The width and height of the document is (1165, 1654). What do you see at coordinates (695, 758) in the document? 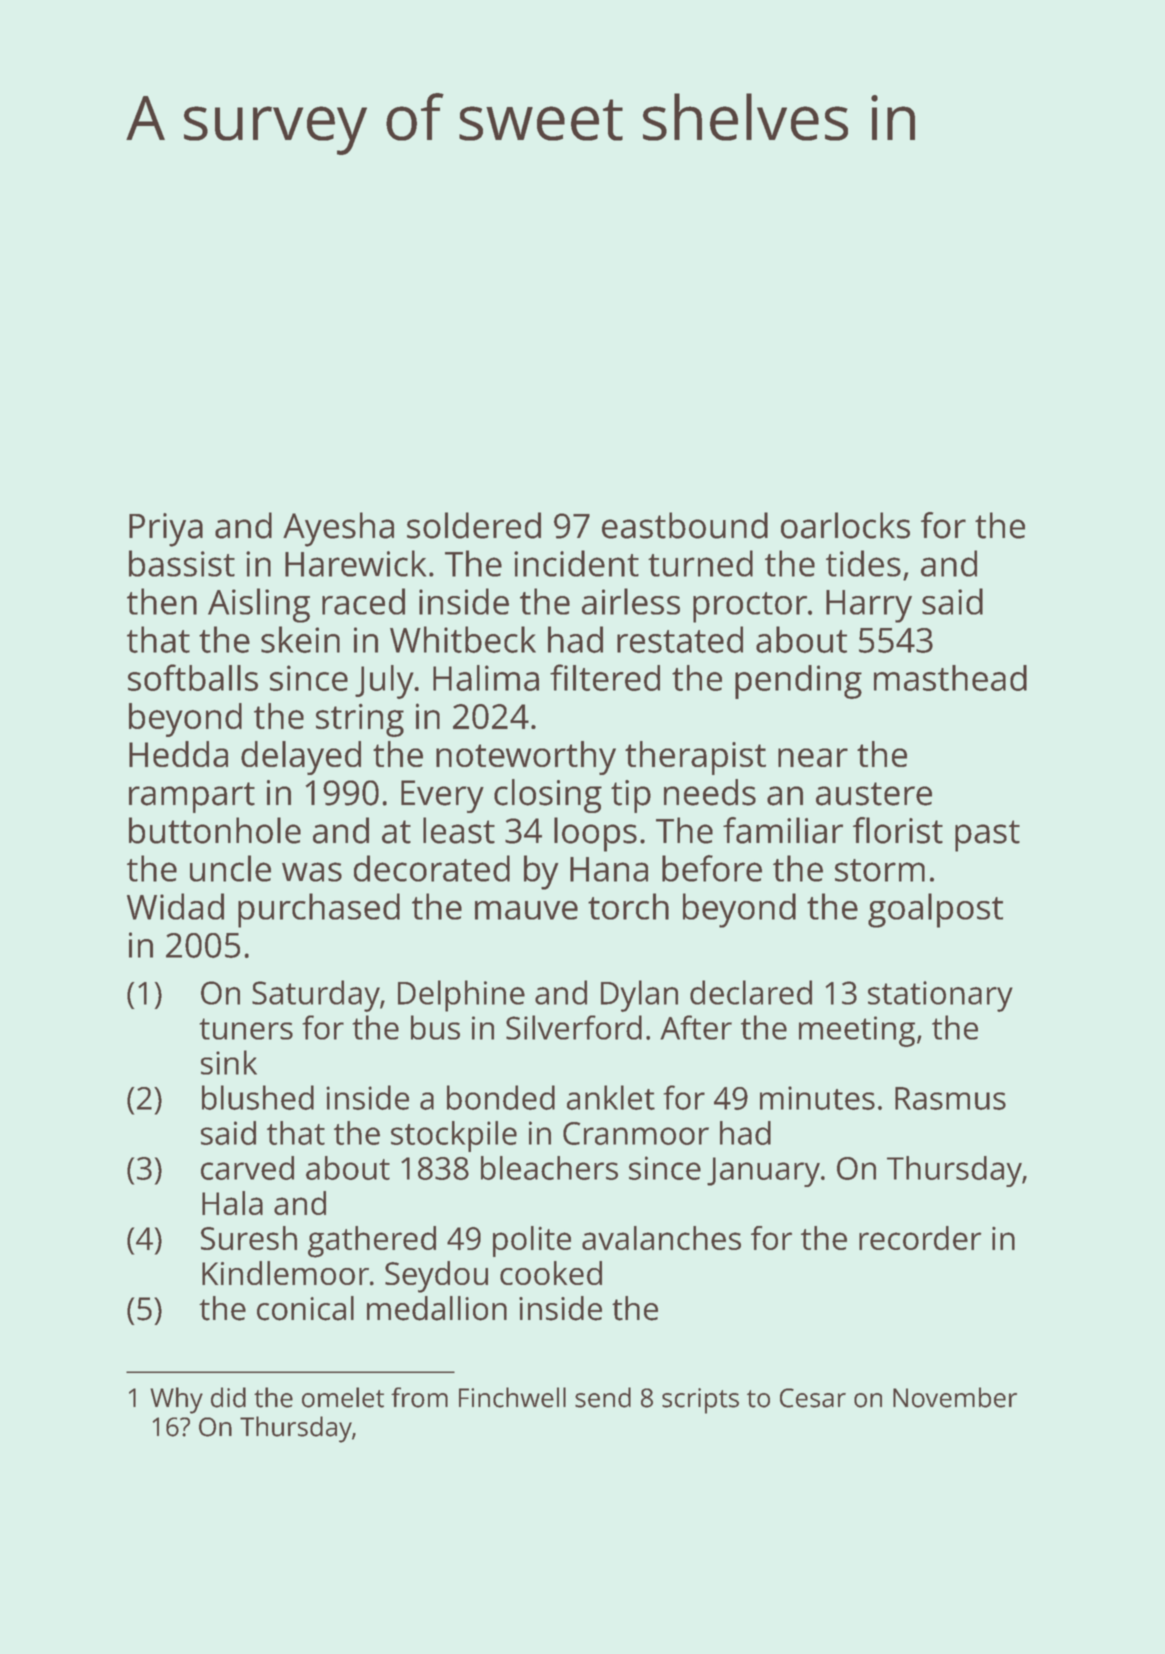
I see `therapist` at bounding box center [695, 758].
